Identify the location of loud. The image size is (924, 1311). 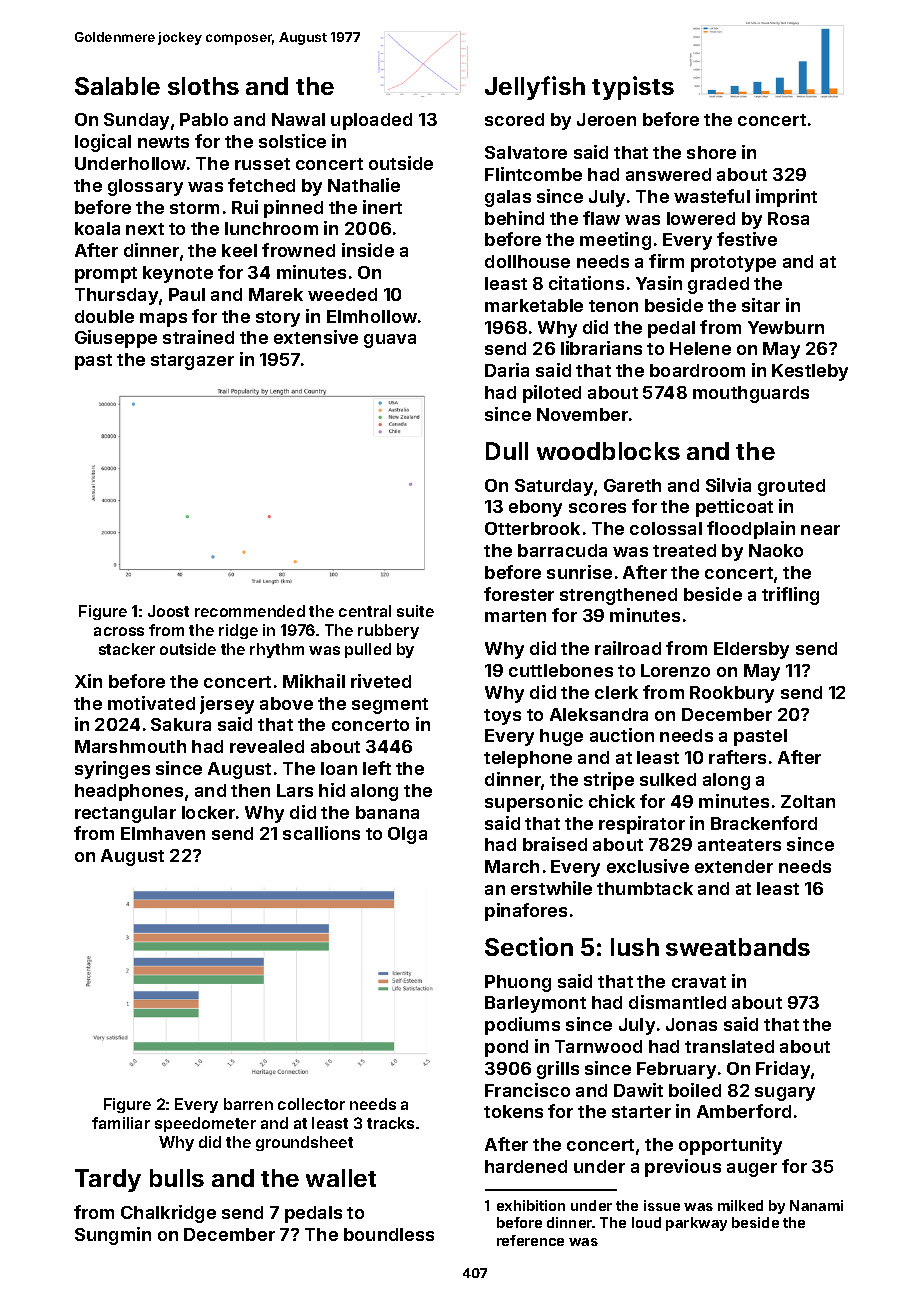
(646, 1222).
